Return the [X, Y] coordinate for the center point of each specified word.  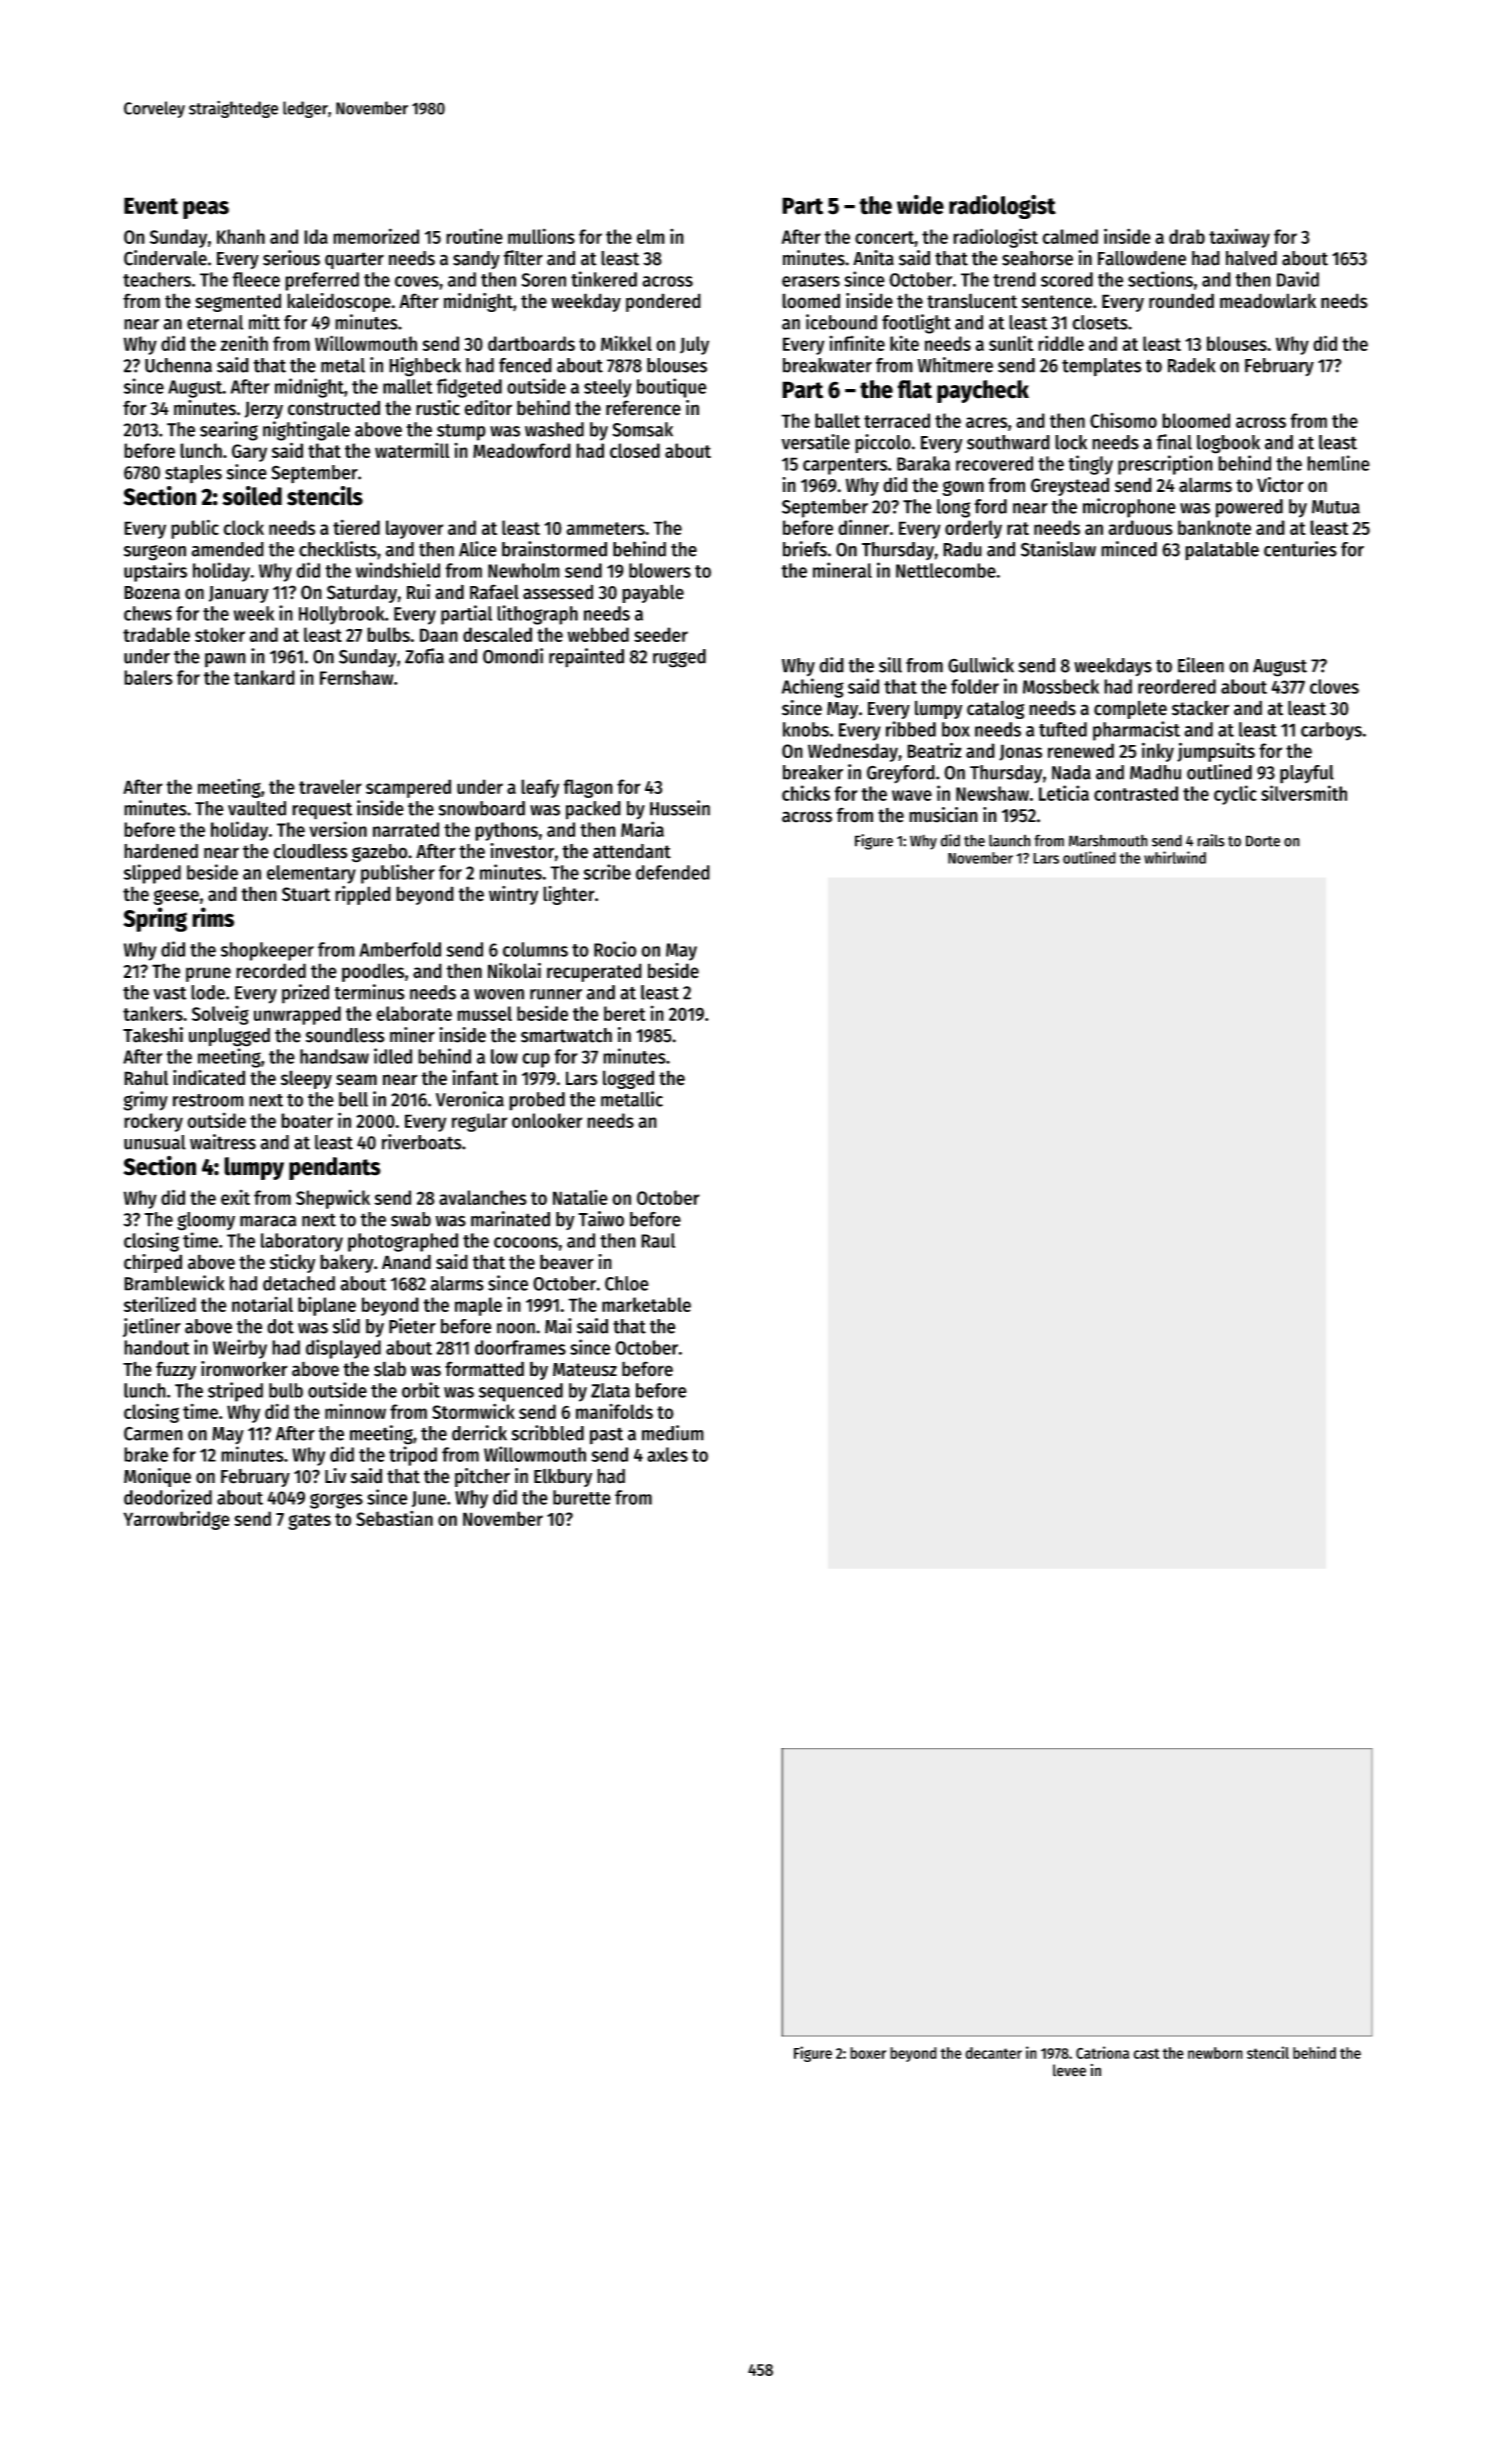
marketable [646, 1304]
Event [151, 206]
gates [309, 1521]
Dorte [1263, 841]
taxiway [1239, 238]
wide [920, 205]
